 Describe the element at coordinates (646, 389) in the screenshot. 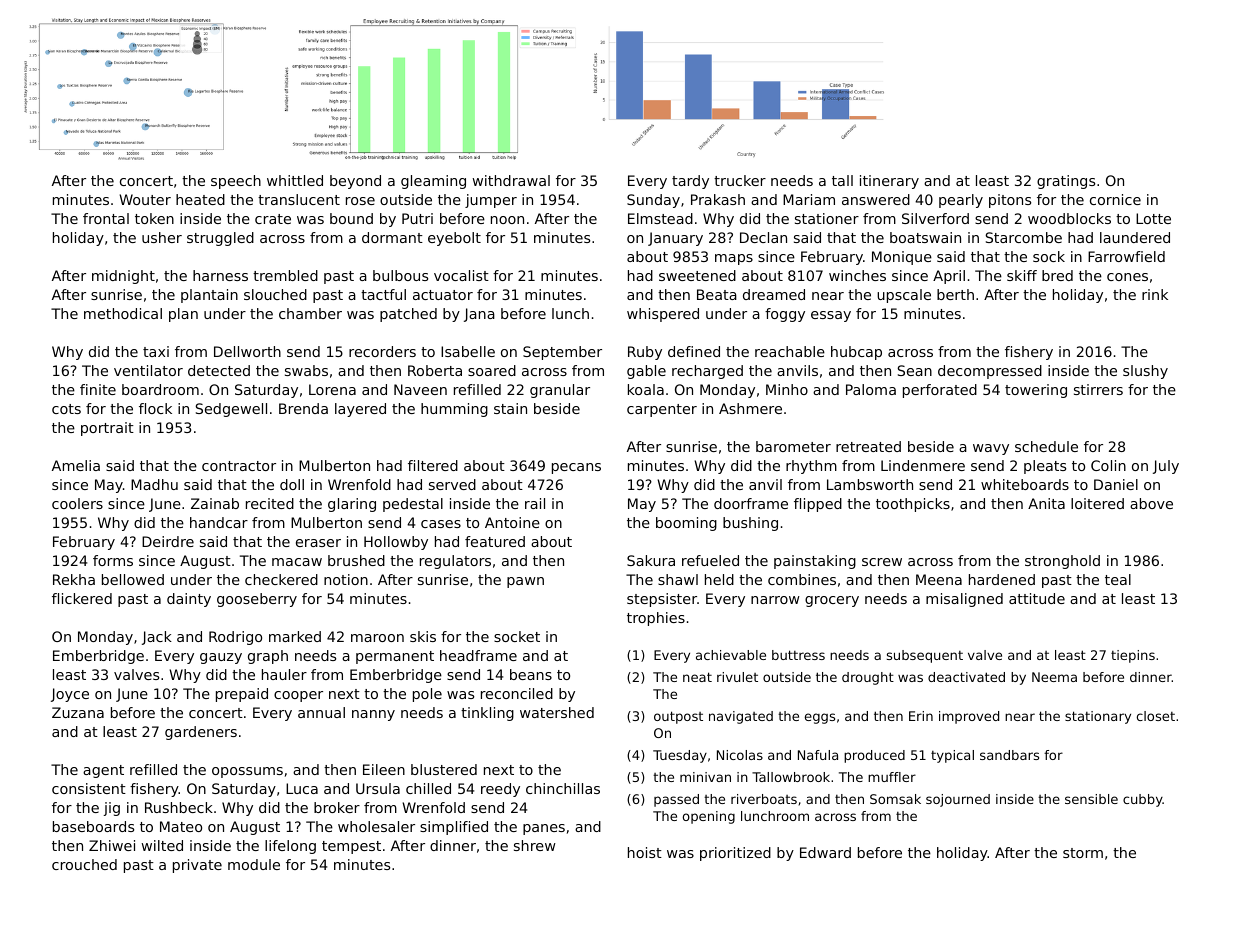

I see `koala` at that location.
